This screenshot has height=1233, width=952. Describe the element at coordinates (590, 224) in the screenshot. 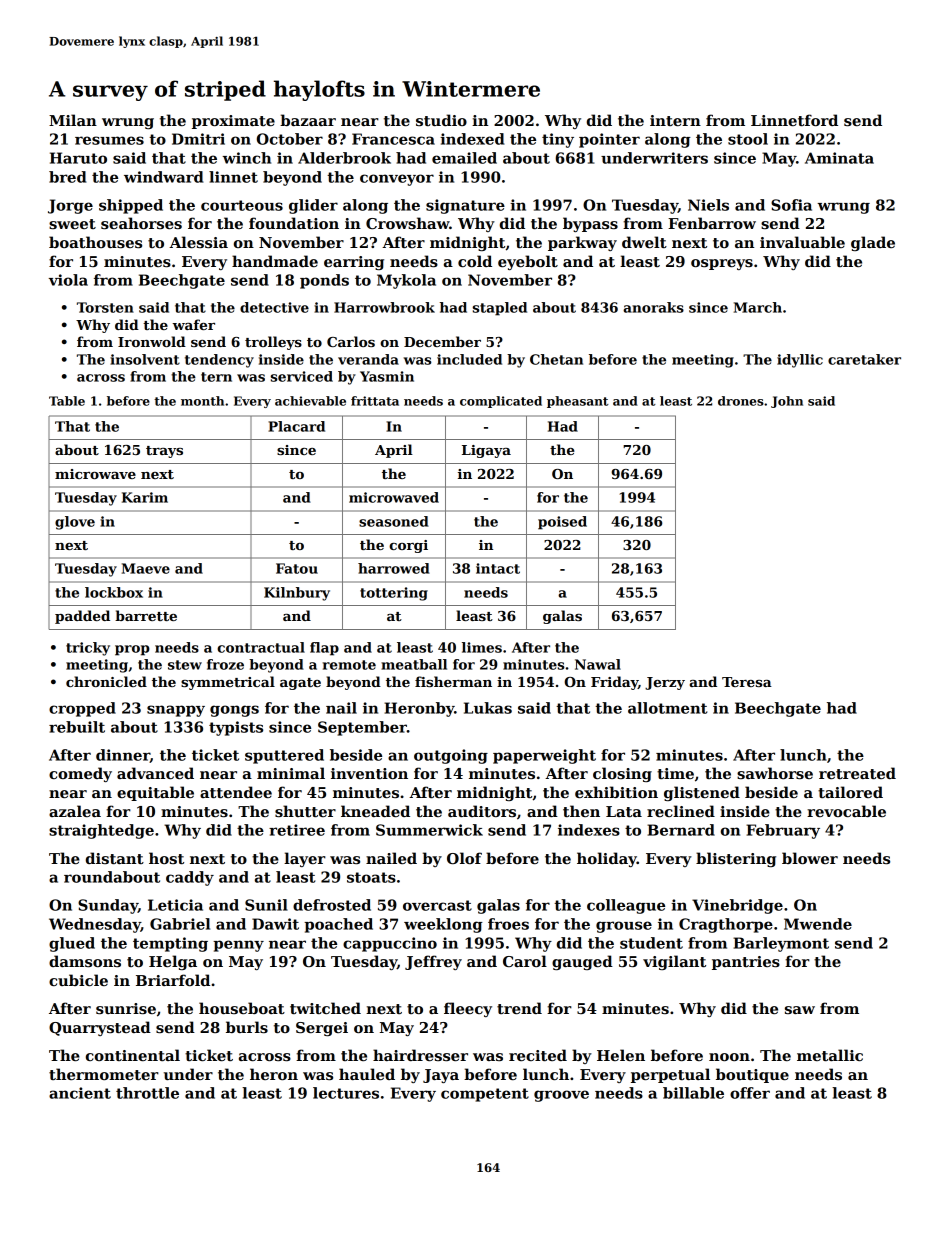

I see `bypass` at that location.
